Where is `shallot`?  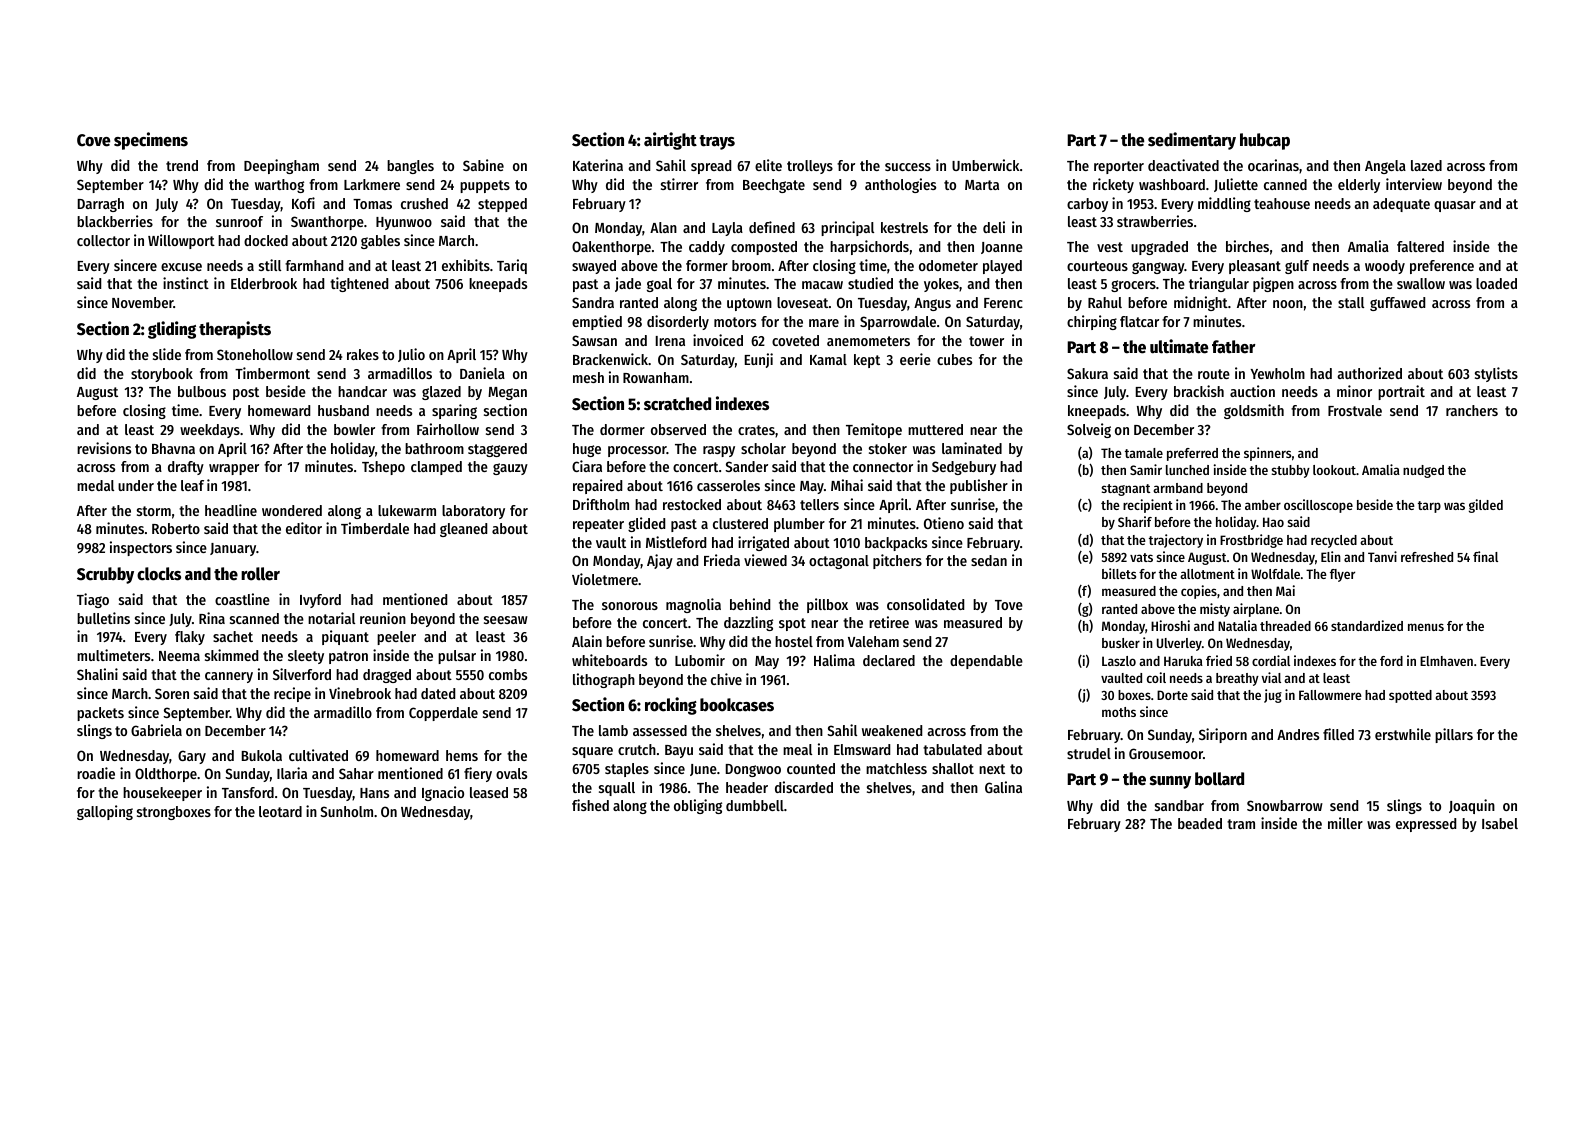
shallot is located at coordinates (953, 768).
